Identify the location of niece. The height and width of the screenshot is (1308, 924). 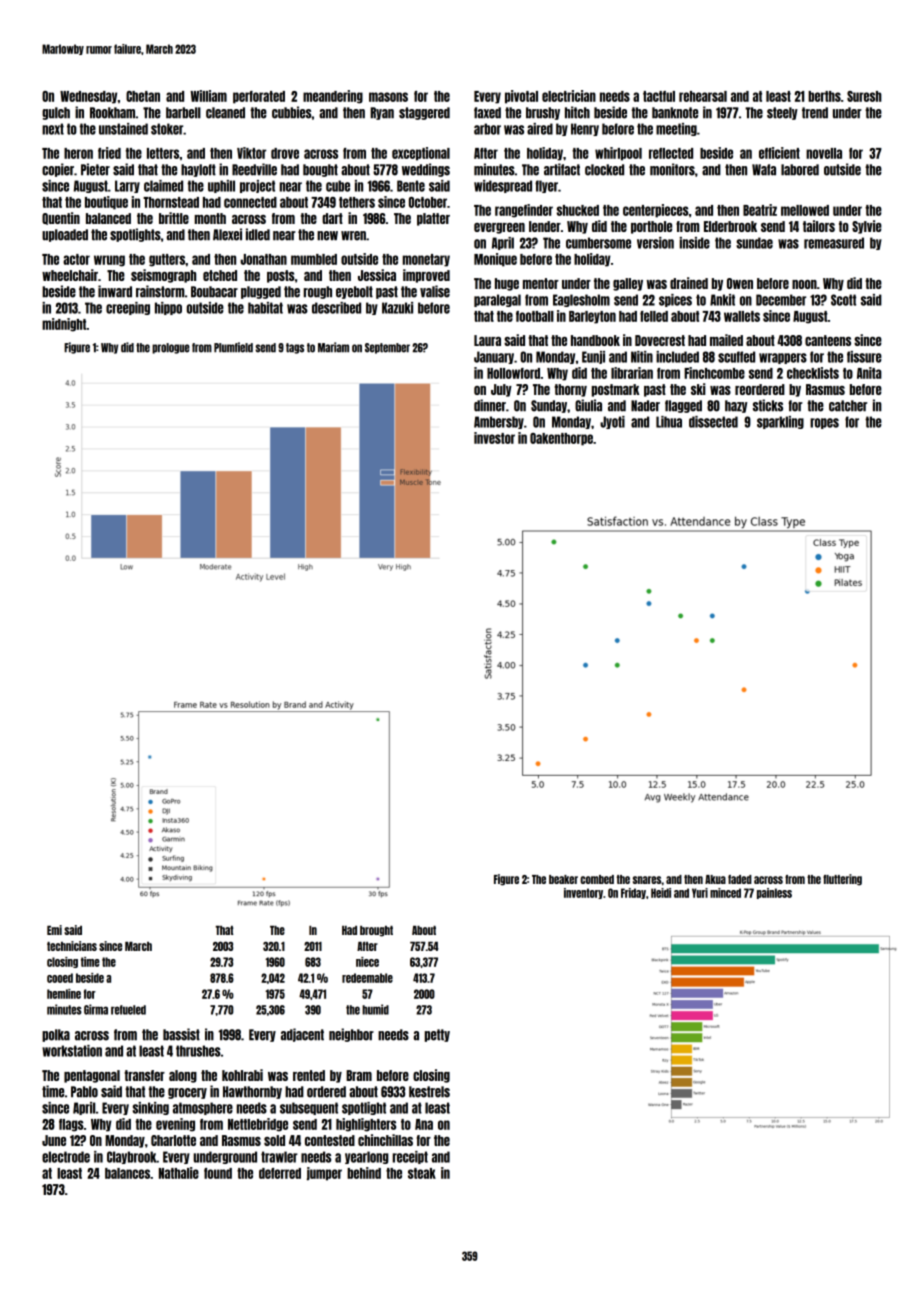
(367, 962).
